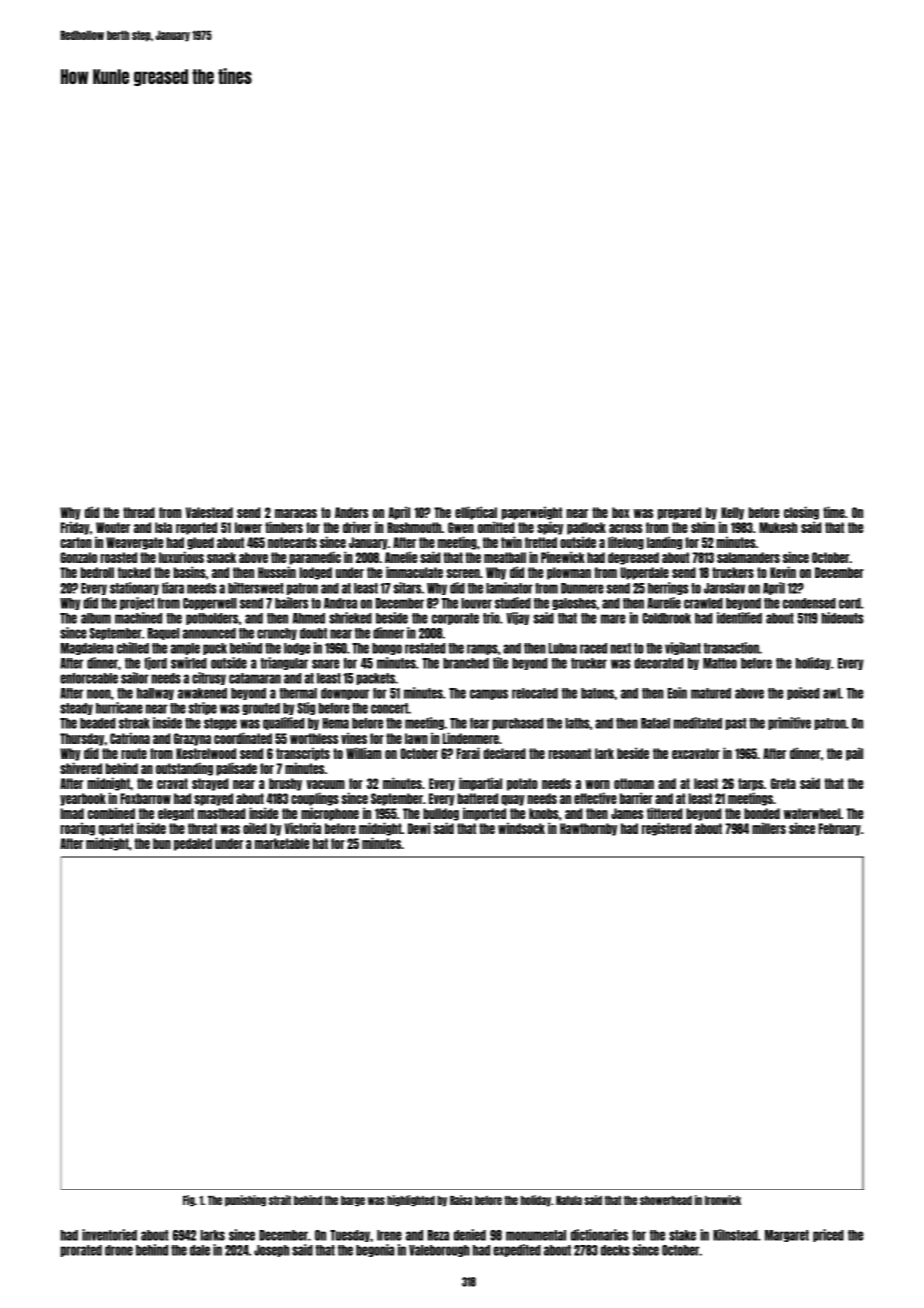  I want to click on tile, so click(500, 663).
